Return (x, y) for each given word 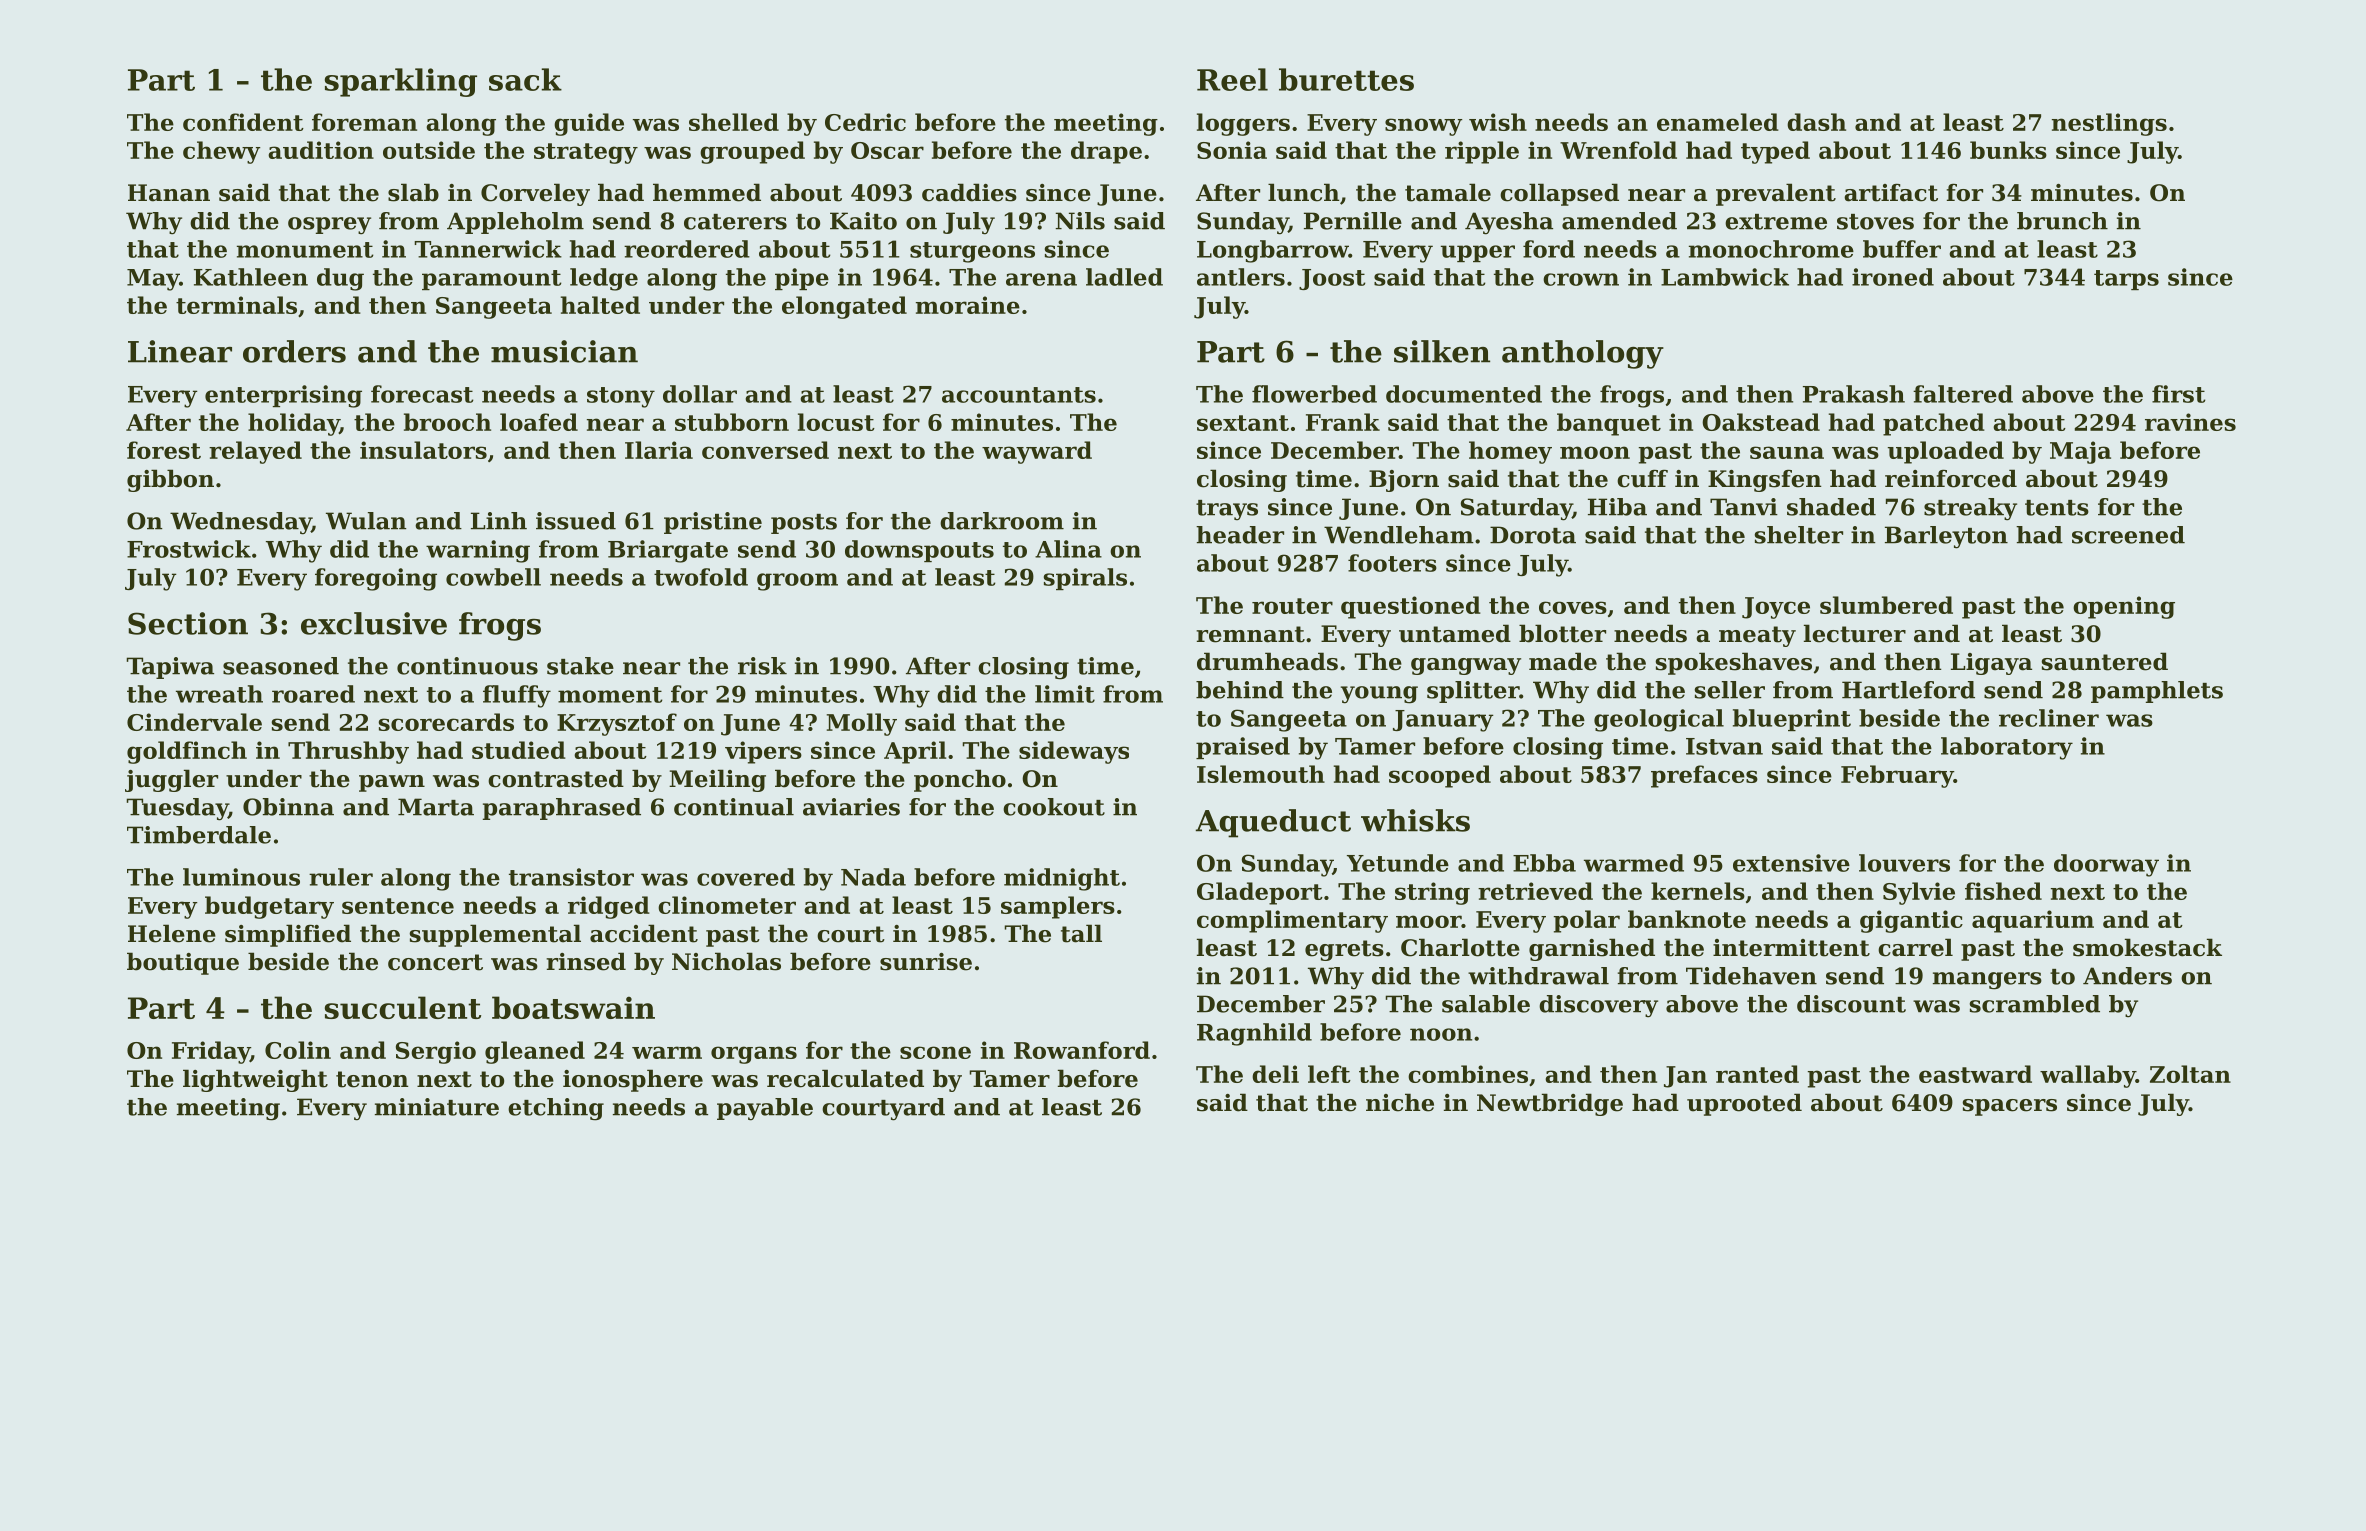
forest (164, 450)
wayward (1037, 452)
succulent (403, 1007)
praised (1243, 748)
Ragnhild (1254, 1034)
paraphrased (562, 809)
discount (1851, 1004)
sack (525, 79)
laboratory (2007, 748)
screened (2128, 535)
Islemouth (1261, 774)
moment (610, 695)
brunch (2062, 221)
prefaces (1704, 776)
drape (1106, 152)
